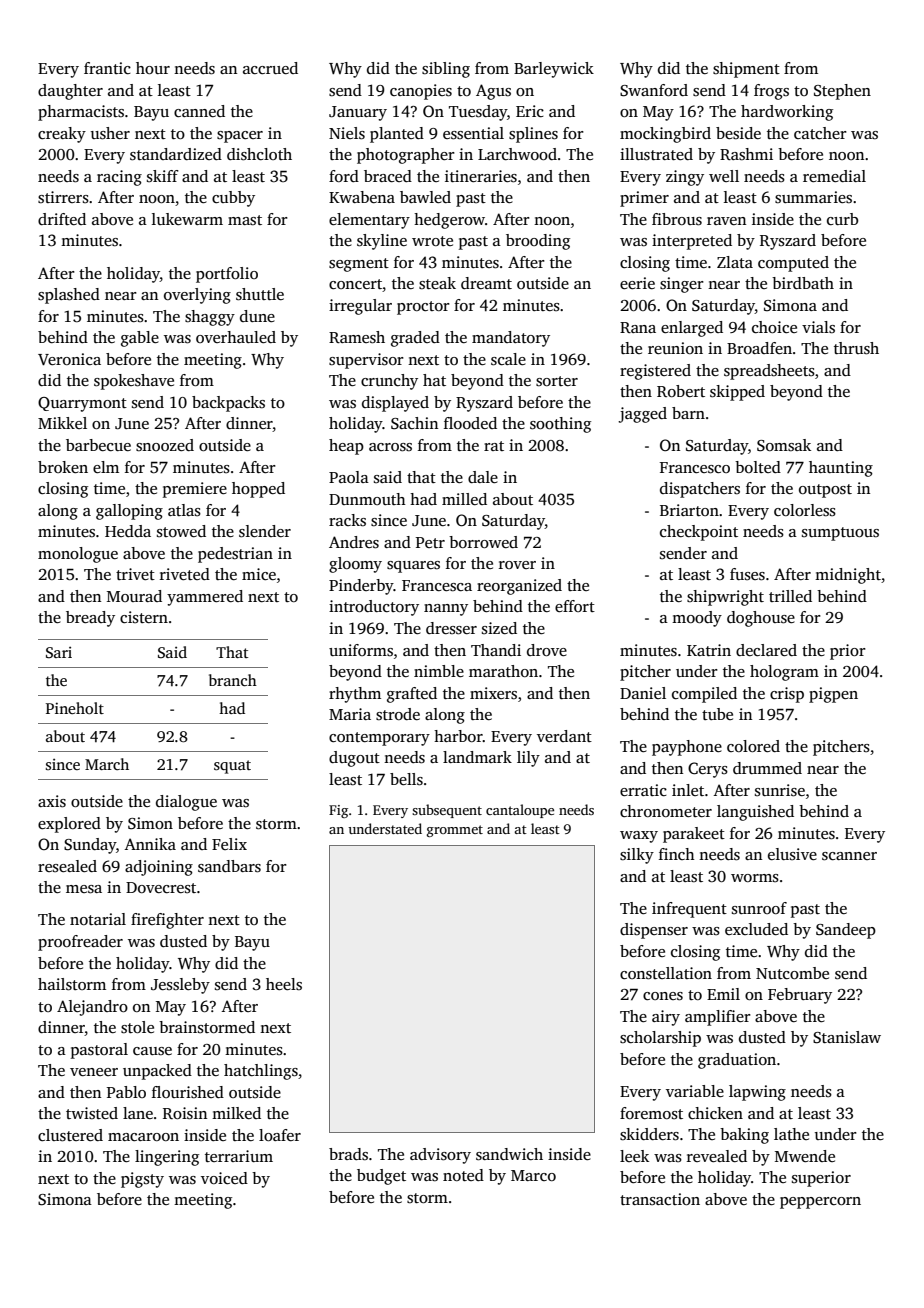  Describe the element at coordinates (236, 1113) in the screenshot. I see `milked` at that location.
